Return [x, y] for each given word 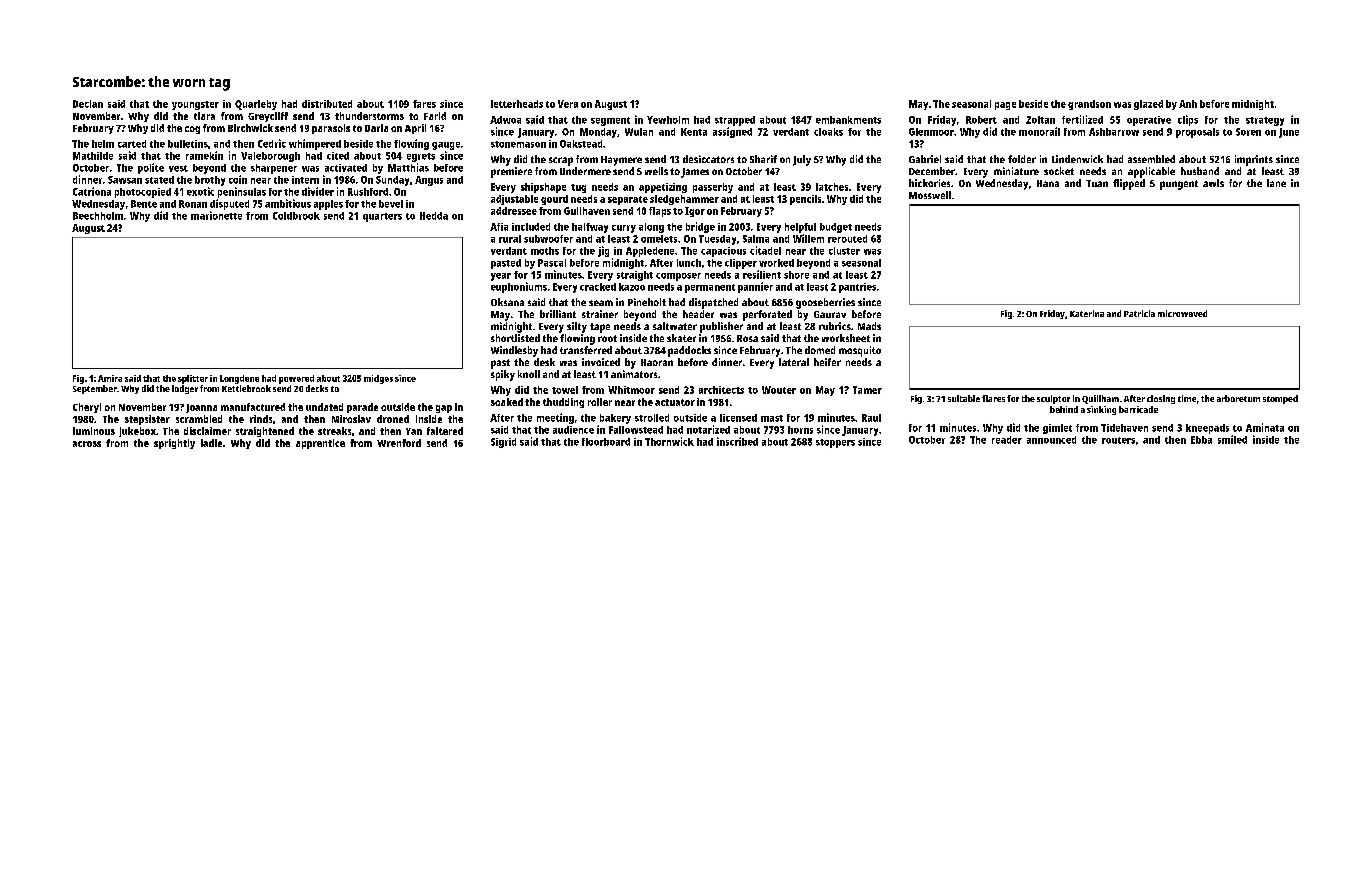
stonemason [518, 144]
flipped [1129, 184]
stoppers [835, 443]
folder [1022, 159]
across [87, 444]
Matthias [408, 167]
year [501, 277]
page [1005, 106]
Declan [88, 104]
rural [510, 239]
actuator [675, 402]
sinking [1101, 410]
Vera [568, 104]
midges [378, 379]
